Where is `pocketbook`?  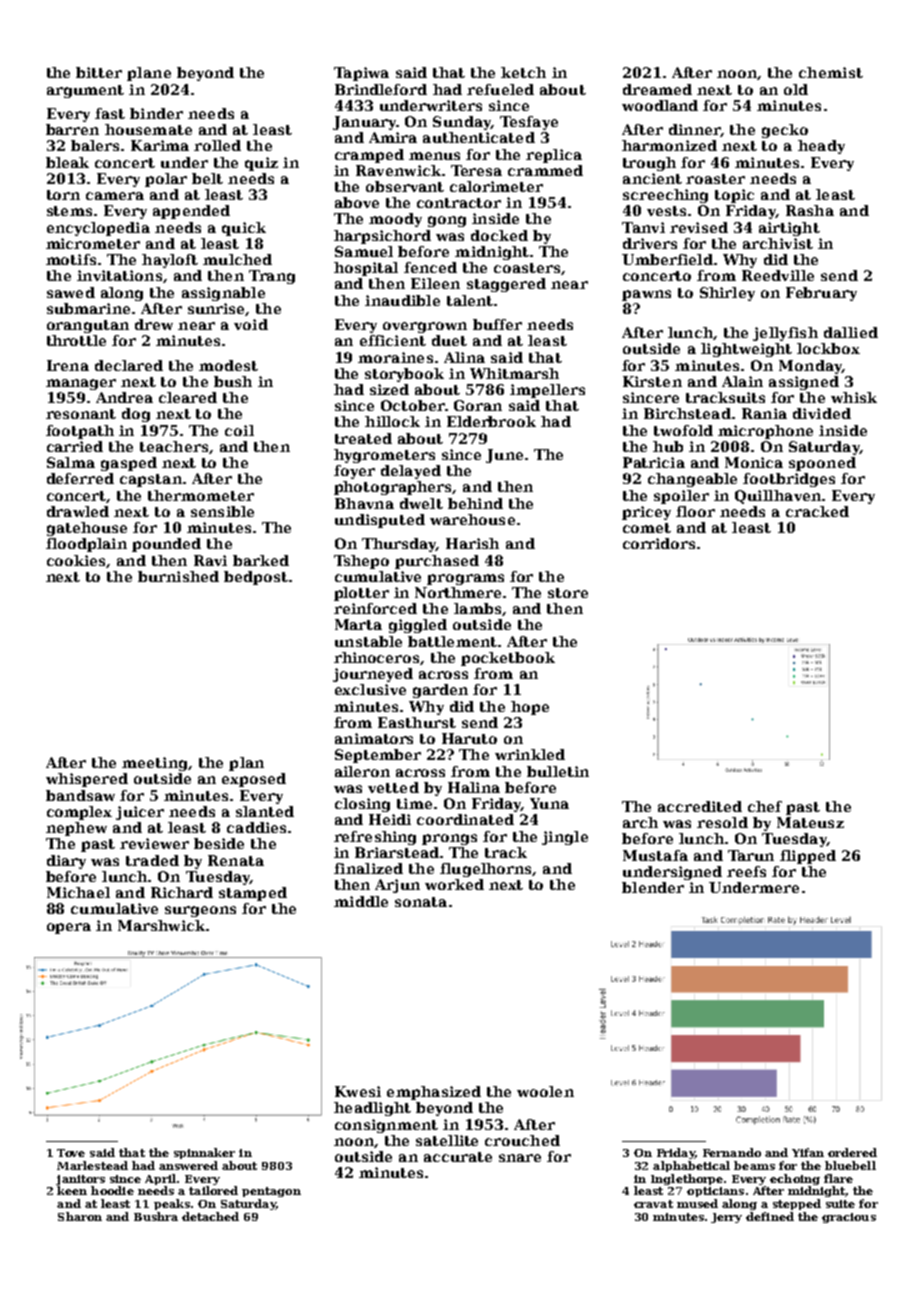
pocketbook is located at coordinates (508, 659).
